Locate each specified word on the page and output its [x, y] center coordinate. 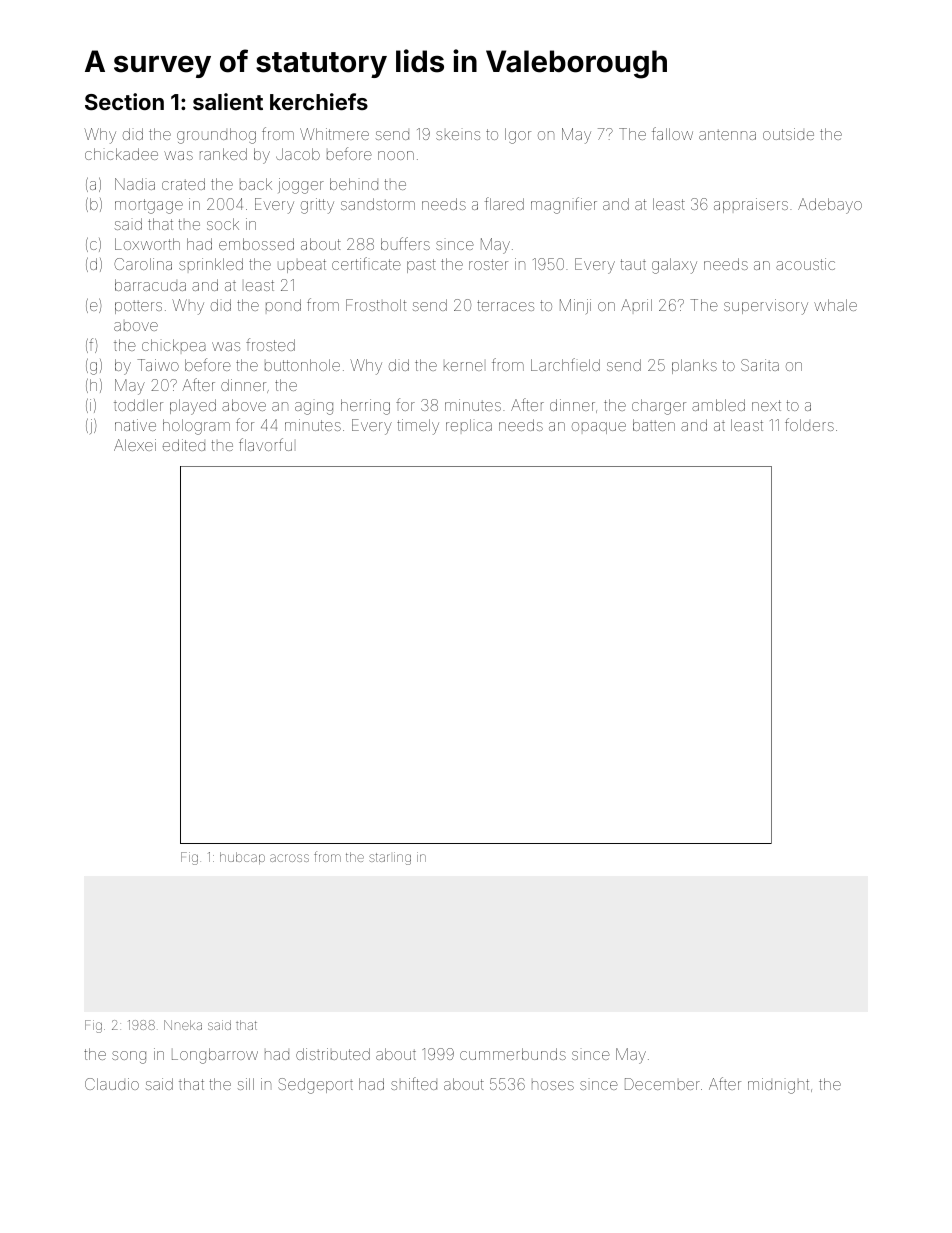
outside [788, 134]
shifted [414, 1083]
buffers [405, 243]
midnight [778, 1086]
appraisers [751, 205]
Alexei [135, 445]
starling [390, 858]
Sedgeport [315, 1086]
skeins [458, 135]
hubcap [242, 858]
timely [418, 427]
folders [809, 424]
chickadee [121, 154]
